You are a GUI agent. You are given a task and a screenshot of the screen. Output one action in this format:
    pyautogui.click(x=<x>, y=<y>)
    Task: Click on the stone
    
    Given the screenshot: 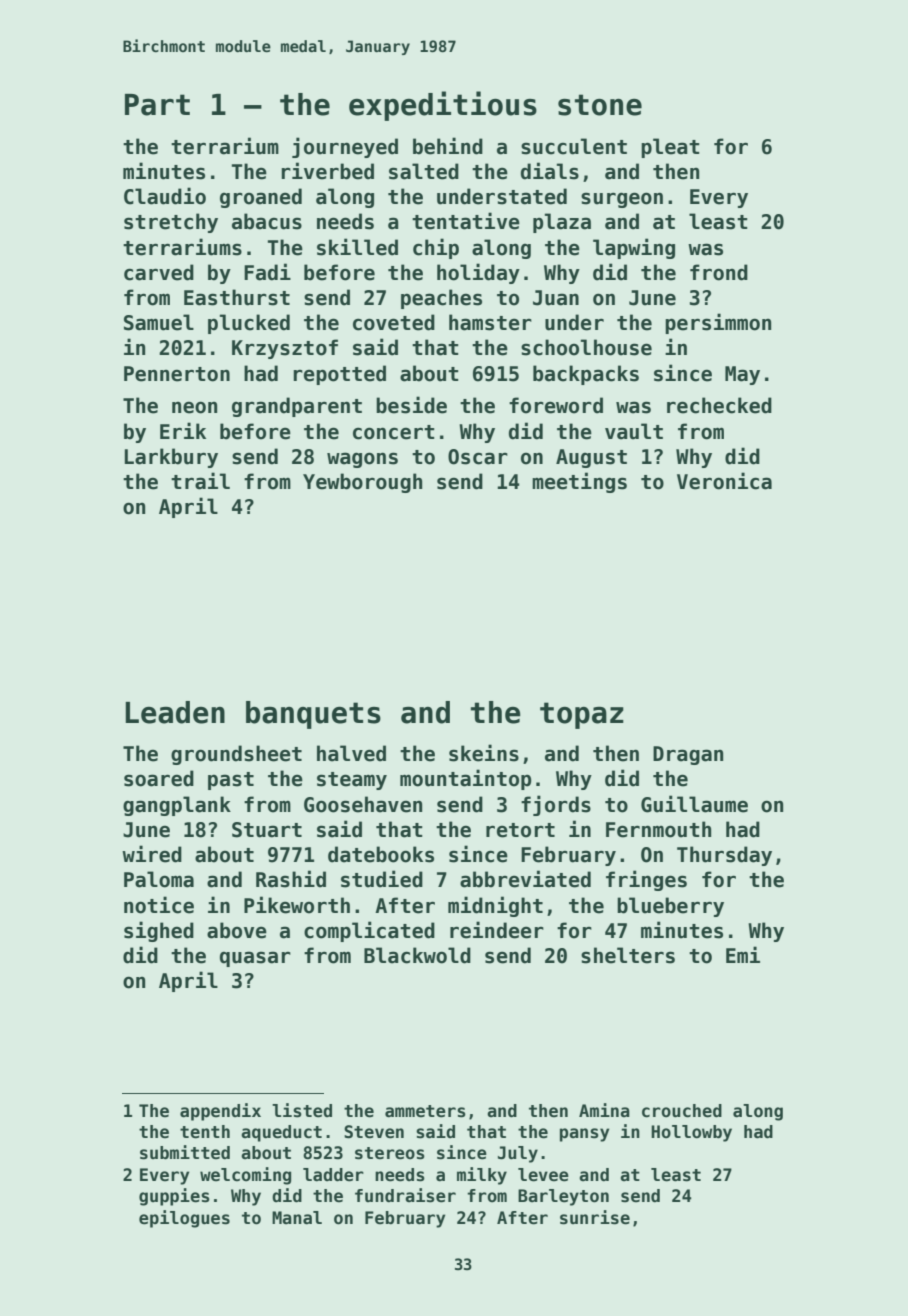 What is the action you would take?
    pyautogui.click(x=600, y=105)
